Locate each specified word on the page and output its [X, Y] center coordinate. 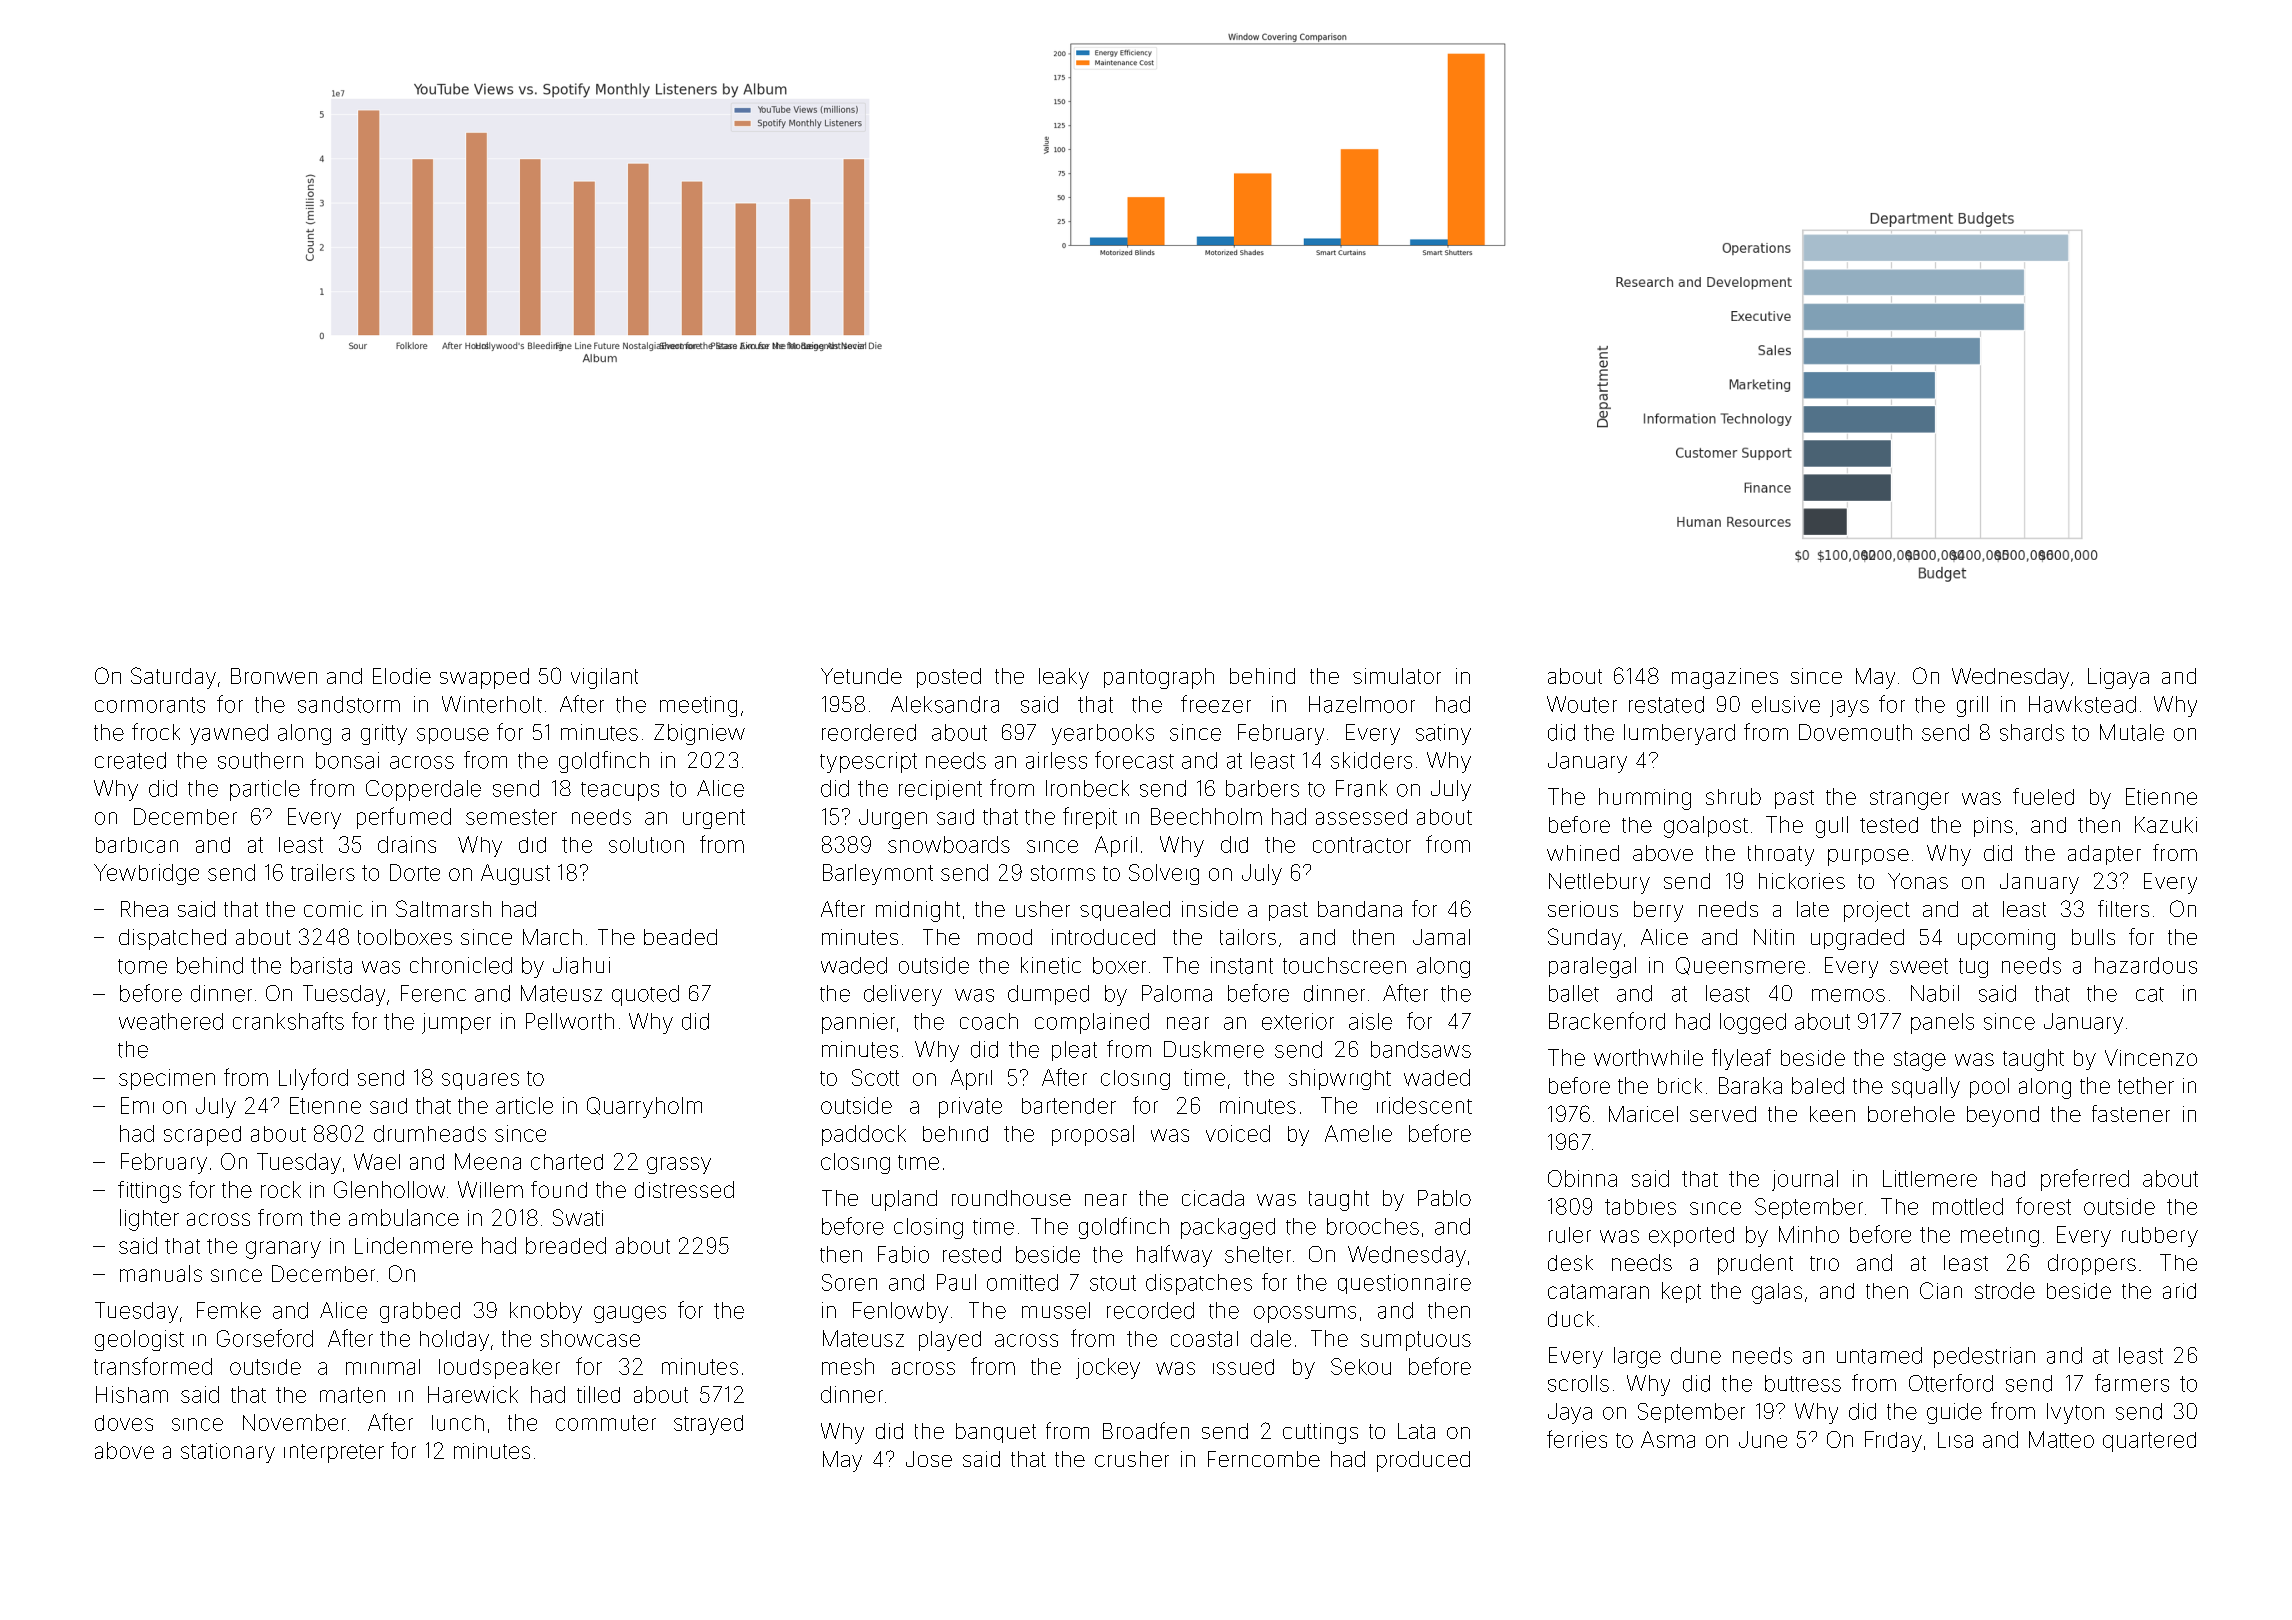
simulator [1397, 676]
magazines [1725, 678]
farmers [2132, 1383]
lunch [458, 1423]
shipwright [1340, 1079]
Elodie [402, 676]
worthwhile [1648, 1057]
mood [1005, 937]
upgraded [1857, 939]
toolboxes [405, 937]
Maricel [1643, 1114]
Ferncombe [1264, 1459]
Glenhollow [389, 1189]
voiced [1238, 1133]
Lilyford [313, 1079]
